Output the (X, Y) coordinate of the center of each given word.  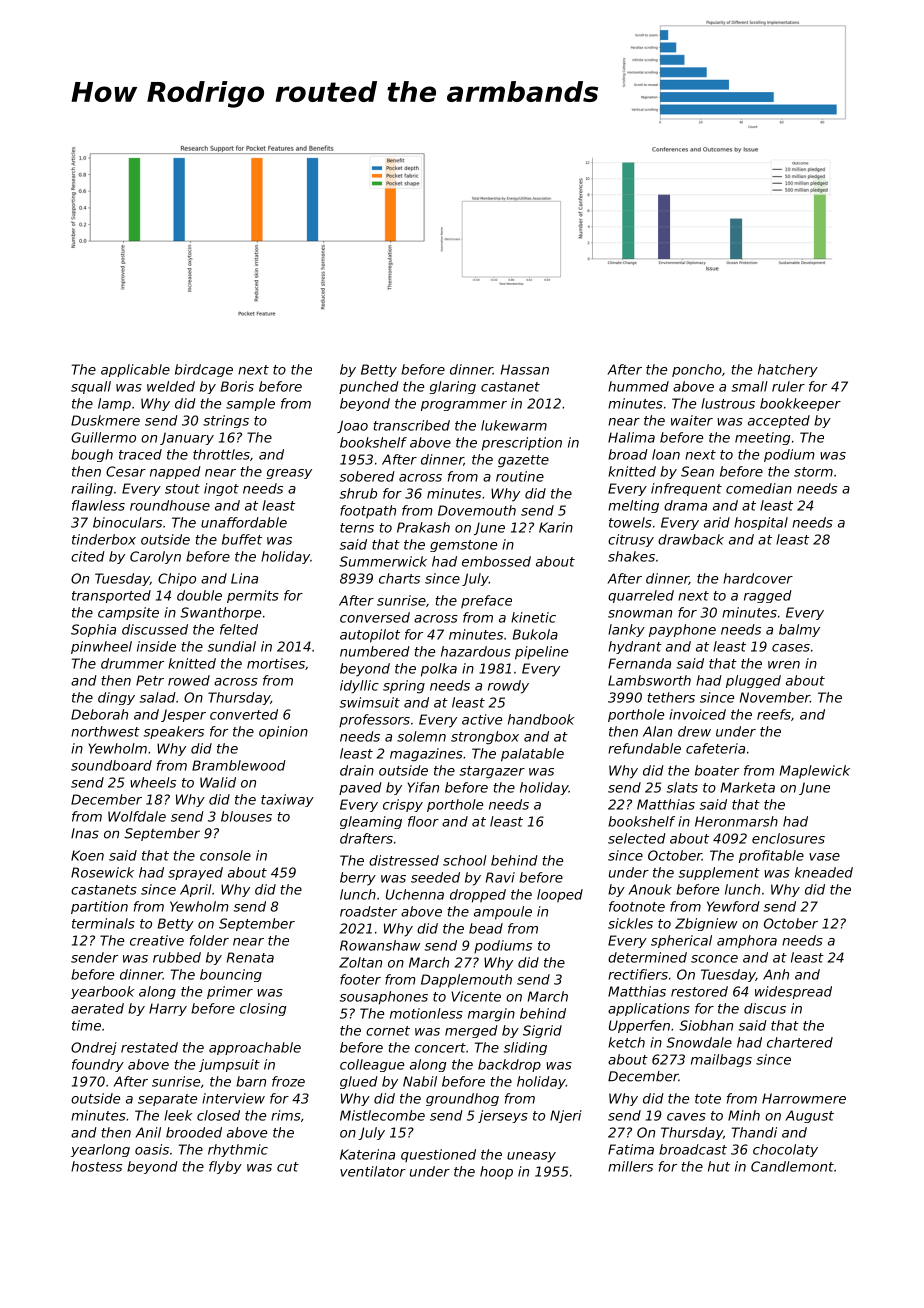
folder (209, 940)
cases (791, 648)
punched (369, 387)
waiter (692, 420)
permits (253, 596)
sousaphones (384, 998)
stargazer (492, 772)
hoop (496, 1173)
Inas (85, 833)
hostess (96, 1166)
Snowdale (699, 1042)
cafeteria (715, 748)
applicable (135, 370)
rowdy (508, 687)
